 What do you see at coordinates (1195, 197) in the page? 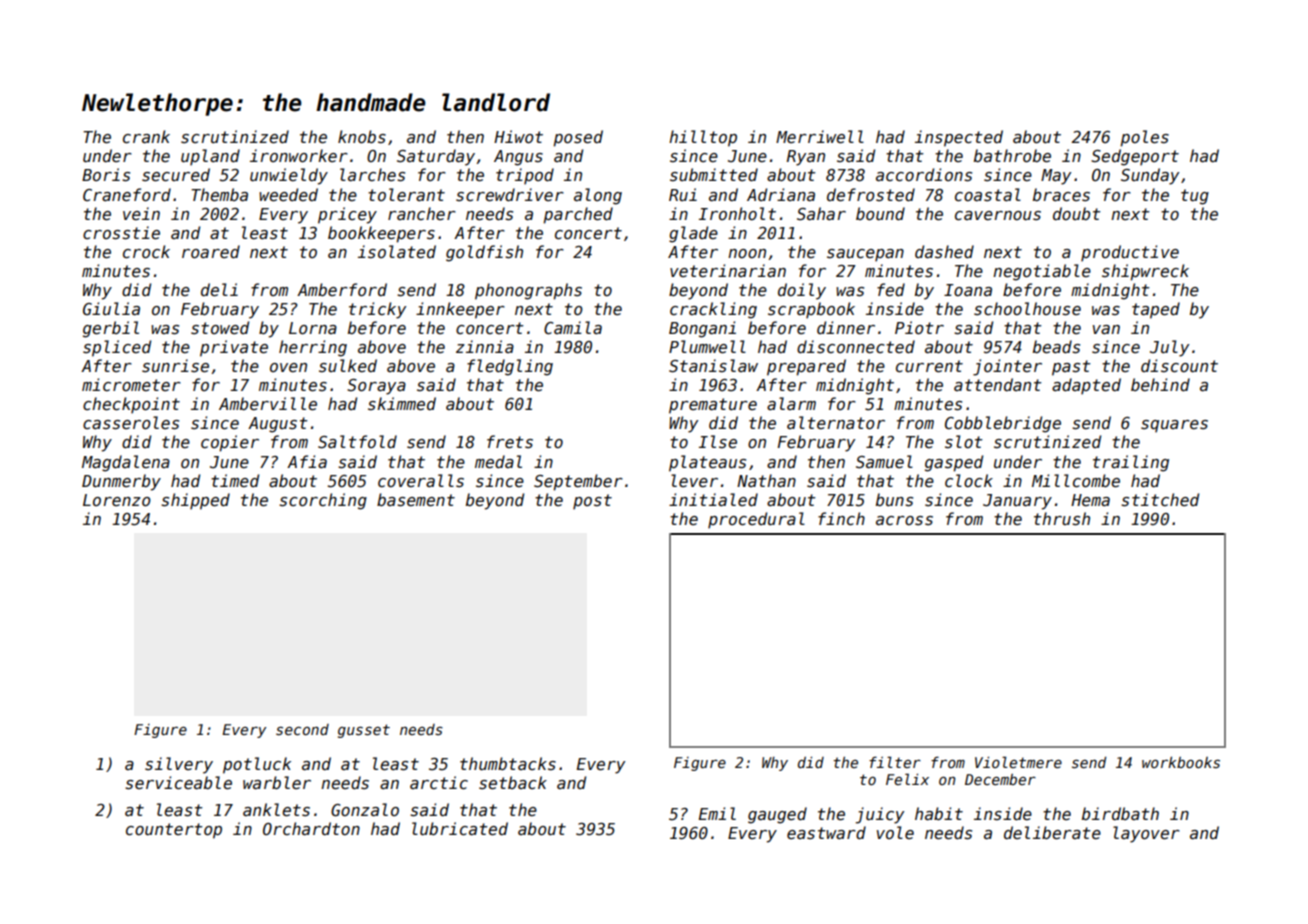
I see `tug` at bounding box center [1195, 197].
